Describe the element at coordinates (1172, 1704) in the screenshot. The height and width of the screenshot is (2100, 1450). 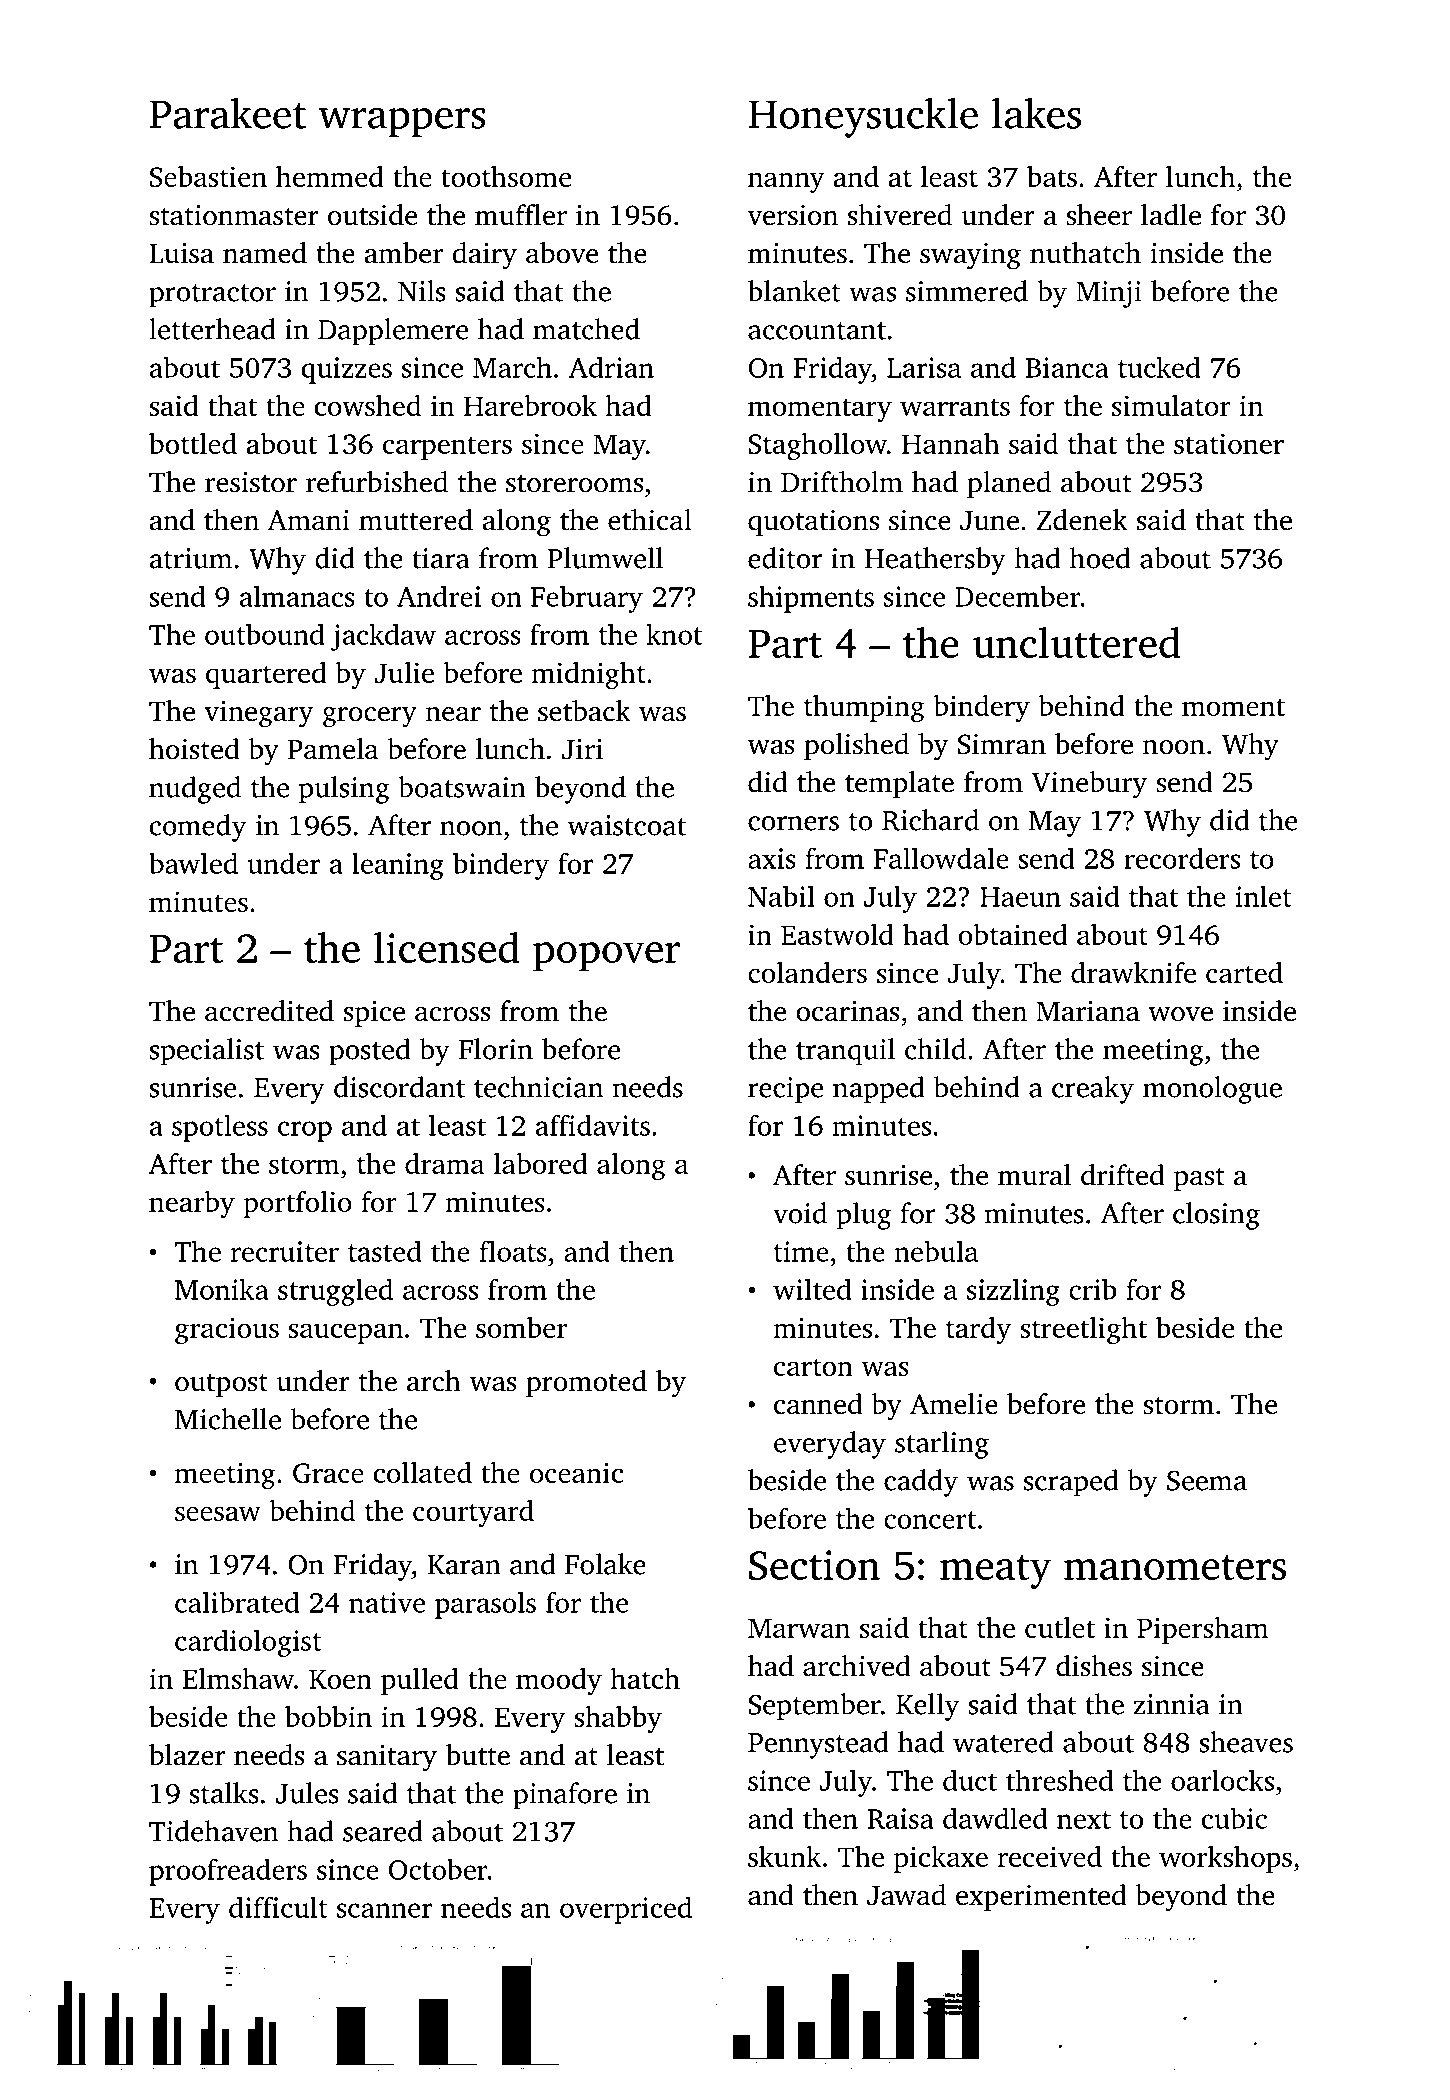
I see `zinnia` at that location.
